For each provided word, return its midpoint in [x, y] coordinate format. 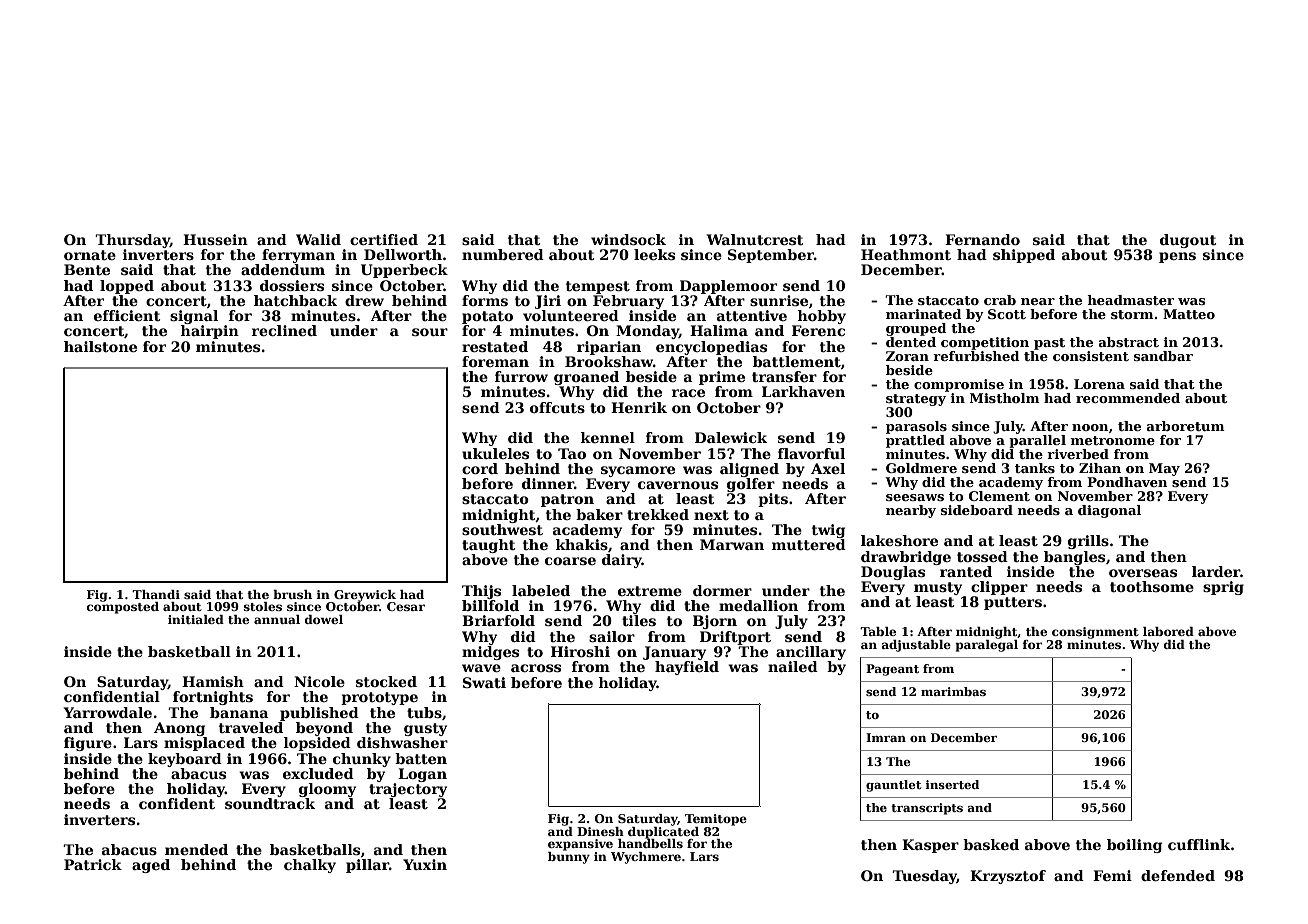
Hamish [213, 681]
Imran [886, 737]
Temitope [716, 820]
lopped [127, 287]
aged [151, 866]
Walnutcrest [754, 239]
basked [991, 844]
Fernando [982, 239]
